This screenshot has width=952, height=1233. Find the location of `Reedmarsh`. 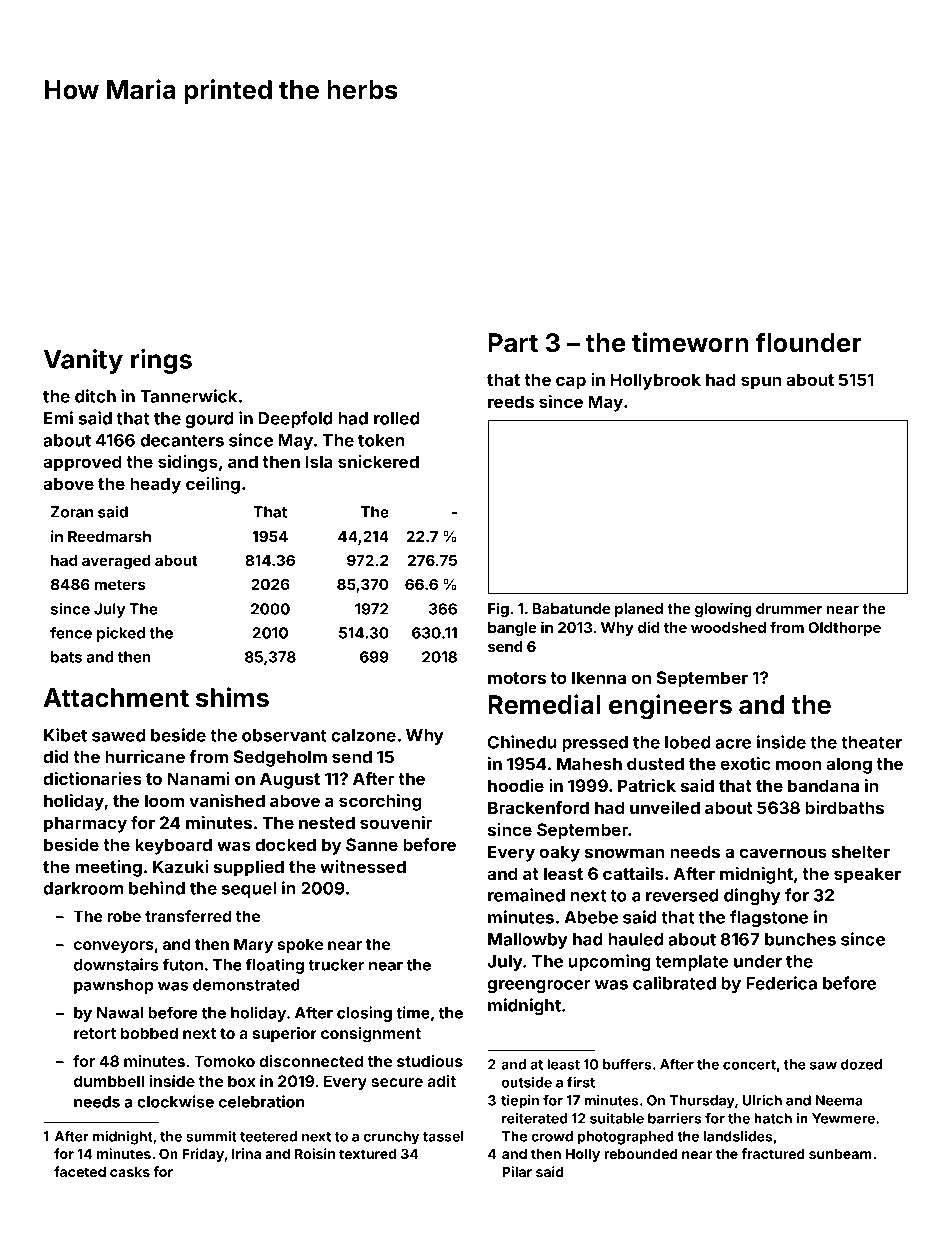

Reedmarsh is located at coordinates (109, 536).
